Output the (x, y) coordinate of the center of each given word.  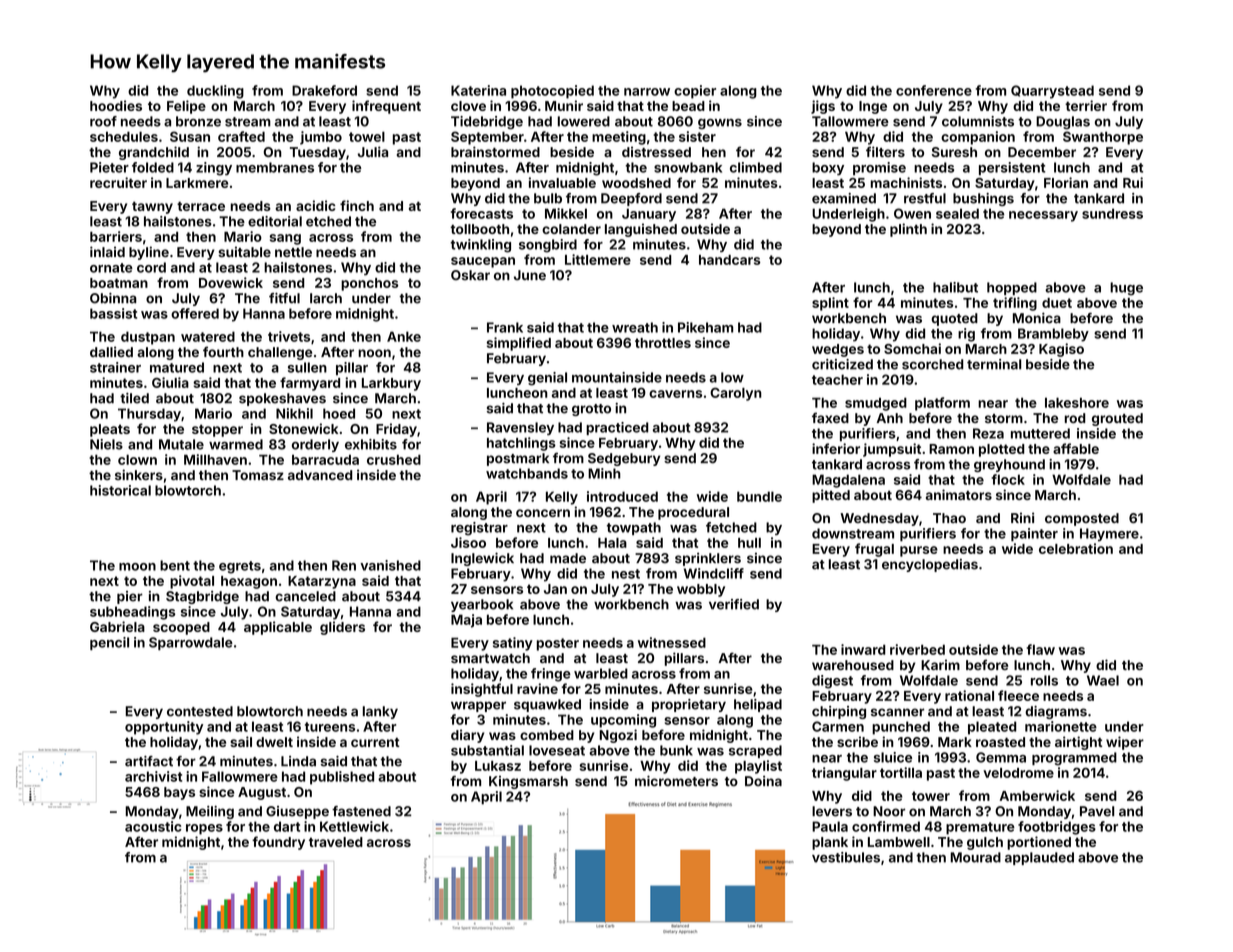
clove (468, 106)
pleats (110, 430)
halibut (955, 287)
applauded (1039, 858)
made (568, 558)
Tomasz (258, 475)
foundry (278, 843)
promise (879, 168)
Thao (949, 518)
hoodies (116, 105)
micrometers (676, 781)
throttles (663, 343)
